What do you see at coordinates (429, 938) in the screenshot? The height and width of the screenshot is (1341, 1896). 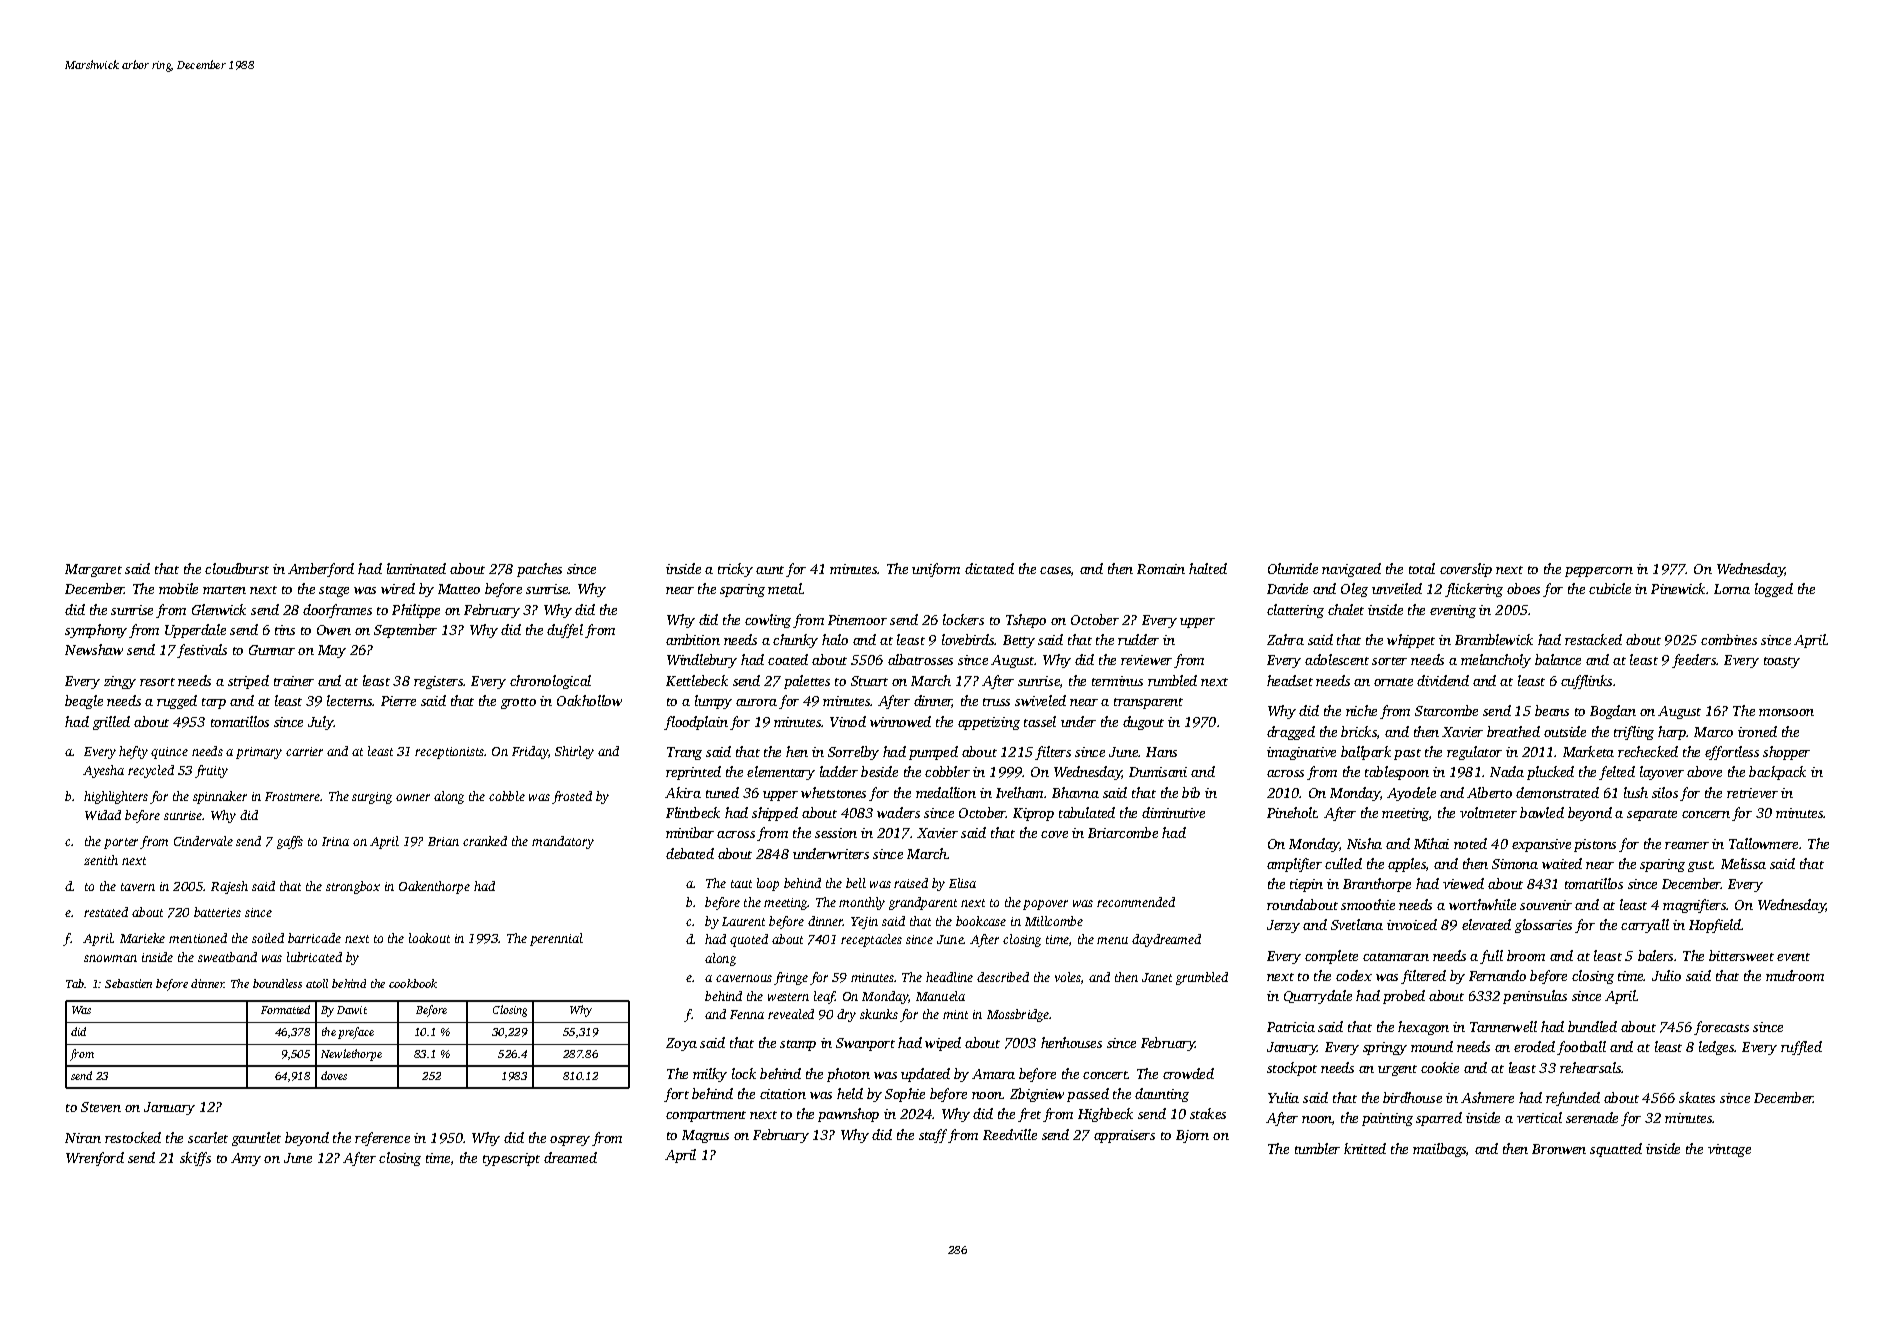 I see `lookout` at bounding box center [429, 938].
